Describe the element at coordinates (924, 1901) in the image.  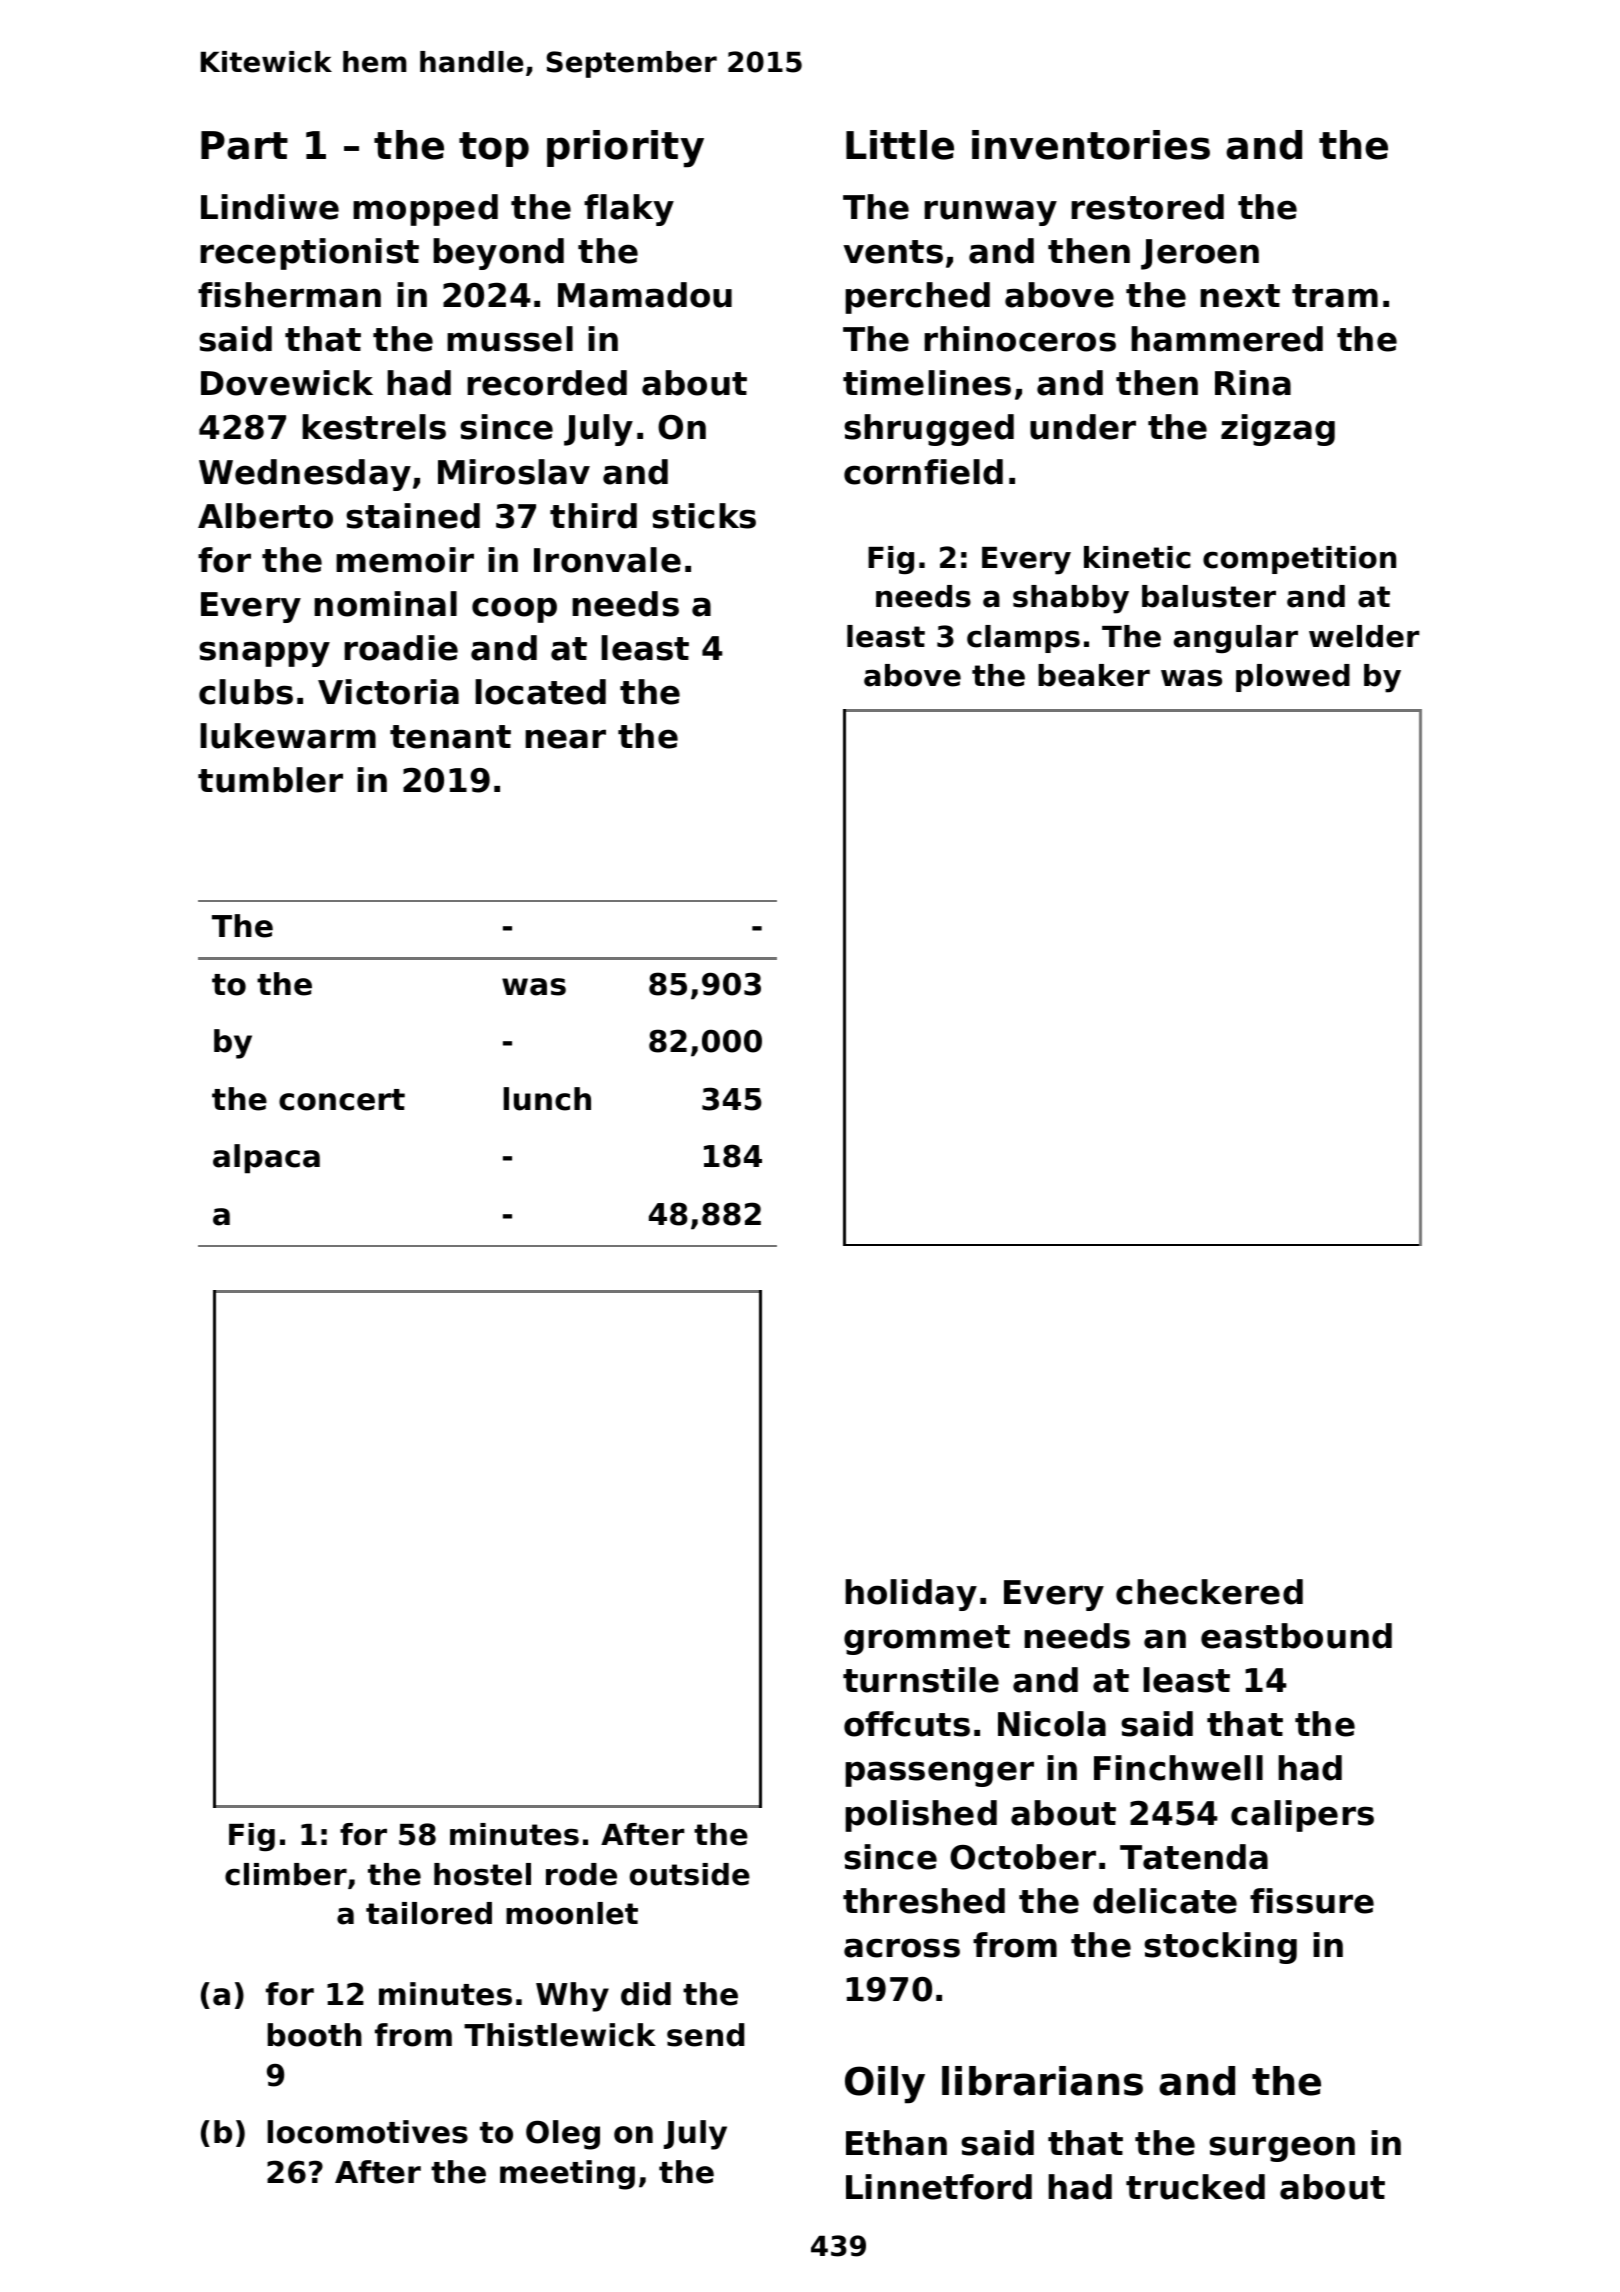
I see `threshed` at that location.
